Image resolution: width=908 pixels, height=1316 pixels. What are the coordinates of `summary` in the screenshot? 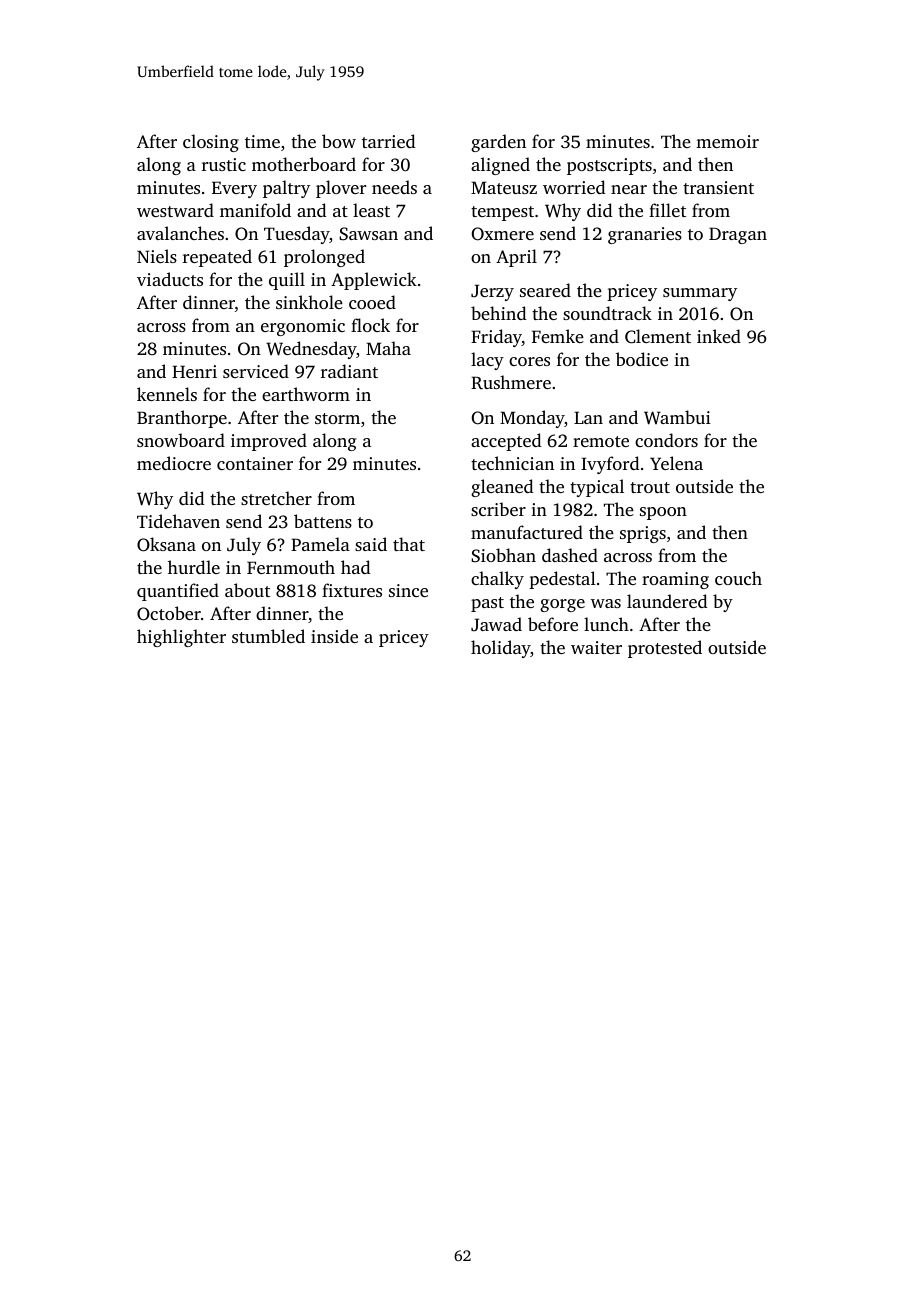 It's located at (700, 294).
